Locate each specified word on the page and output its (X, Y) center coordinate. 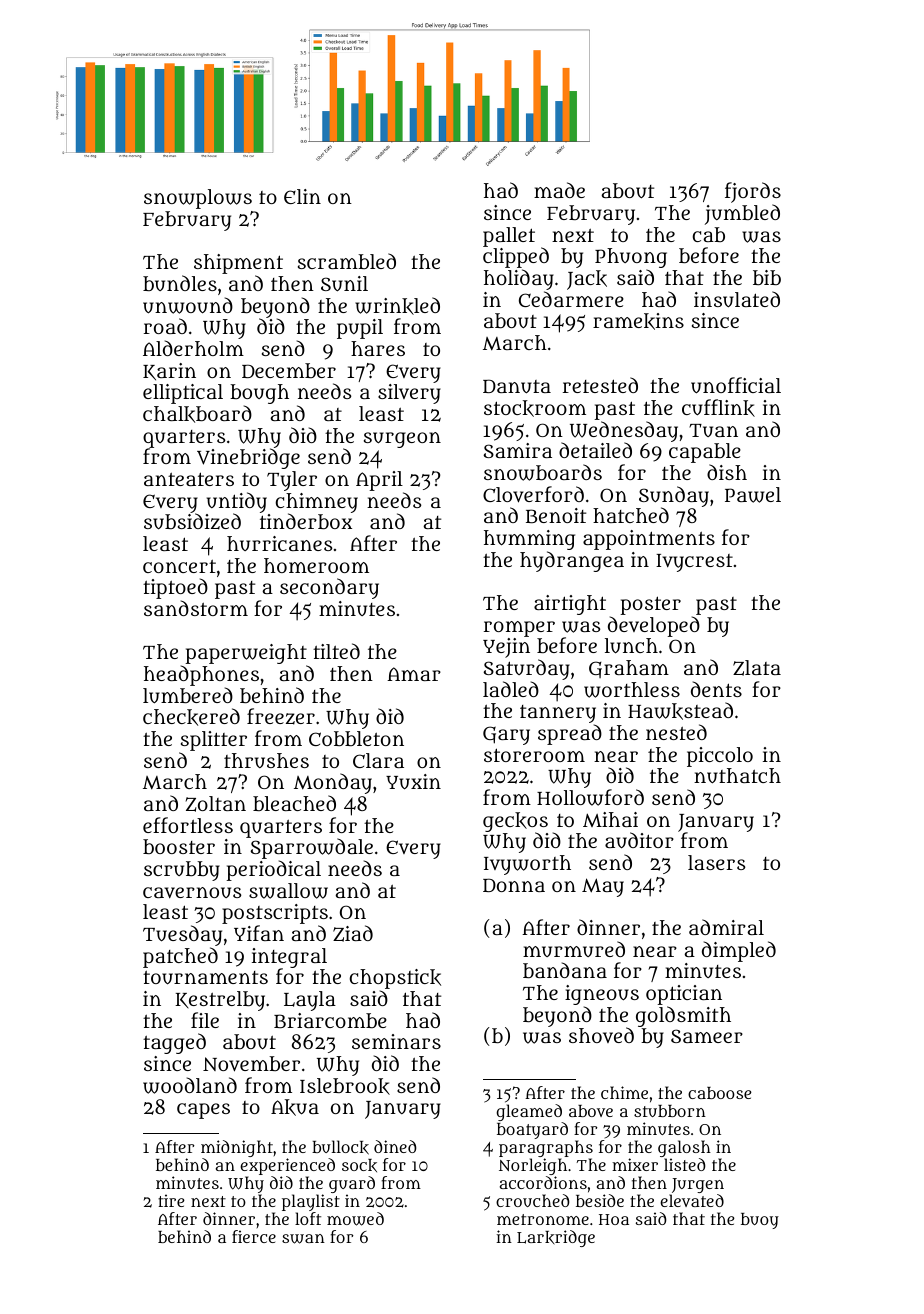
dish (727, 472)
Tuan (713, 430)
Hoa (614, 1219)
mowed (355, 1219)
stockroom (535, 408)
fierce (254, 1236)
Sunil (344, 284)
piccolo (720, 757)
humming (529, 540)
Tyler (292, 481)
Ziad (353, 933)
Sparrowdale (311, 849)
